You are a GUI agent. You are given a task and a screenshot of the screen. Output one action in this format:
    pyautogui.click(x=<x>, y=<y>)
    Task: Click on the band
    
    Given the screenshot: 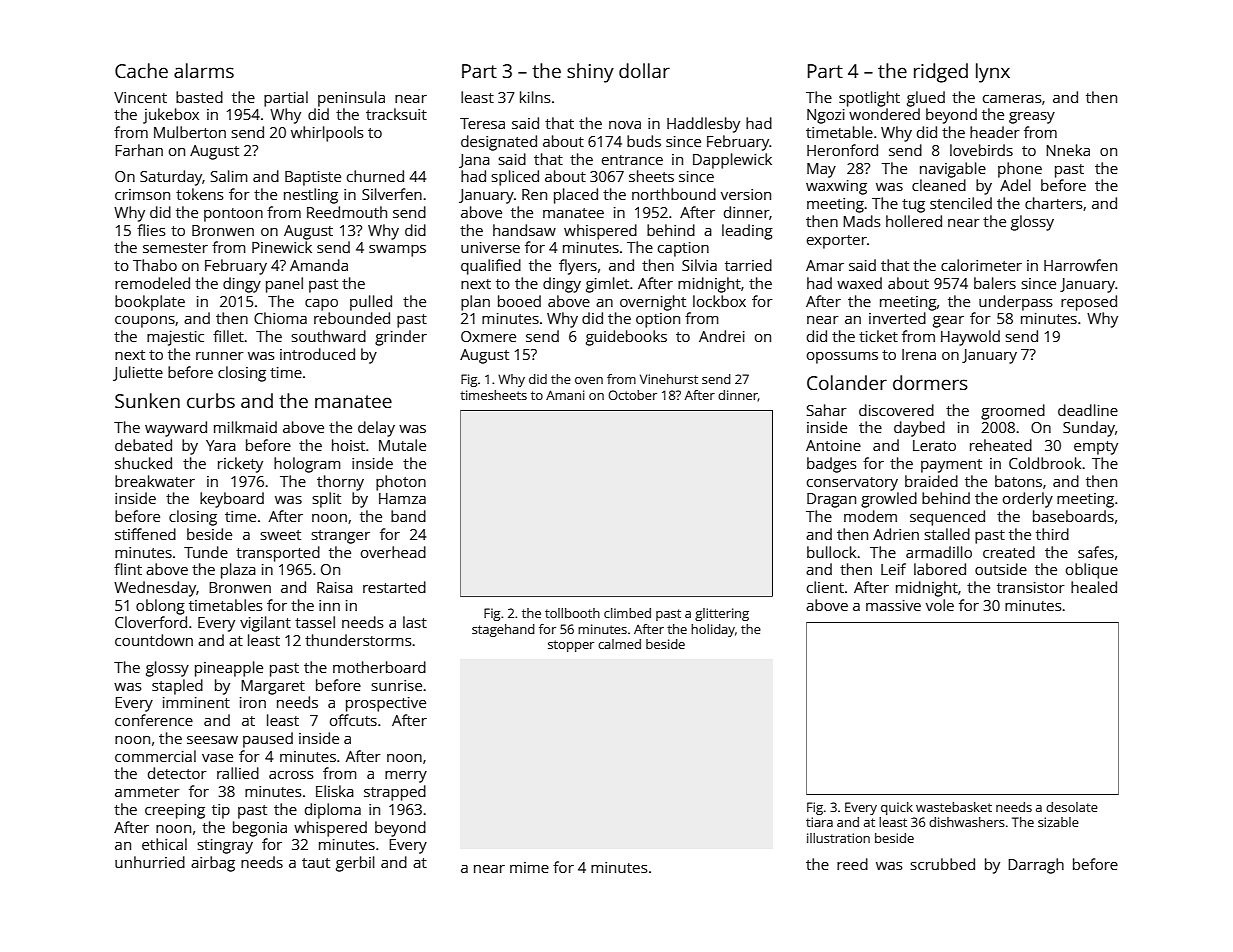 What is the action you would take?
    pyautogui.click(x=408, y=516)
